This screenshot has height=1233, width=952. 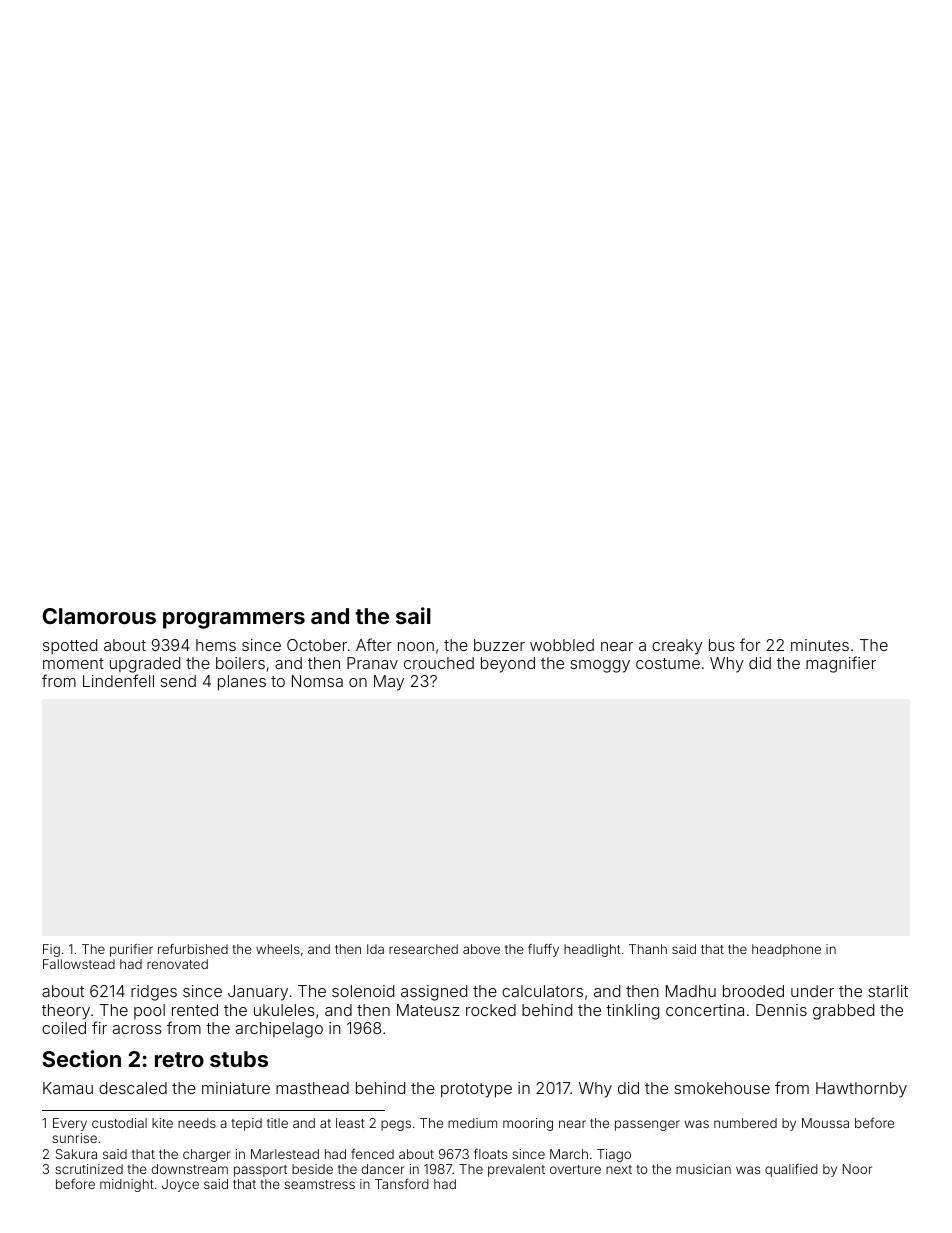 What do you see at coordinates (99, 616) in the screenshot?
I see `Clamorous` at bounding box center [99, 616].
